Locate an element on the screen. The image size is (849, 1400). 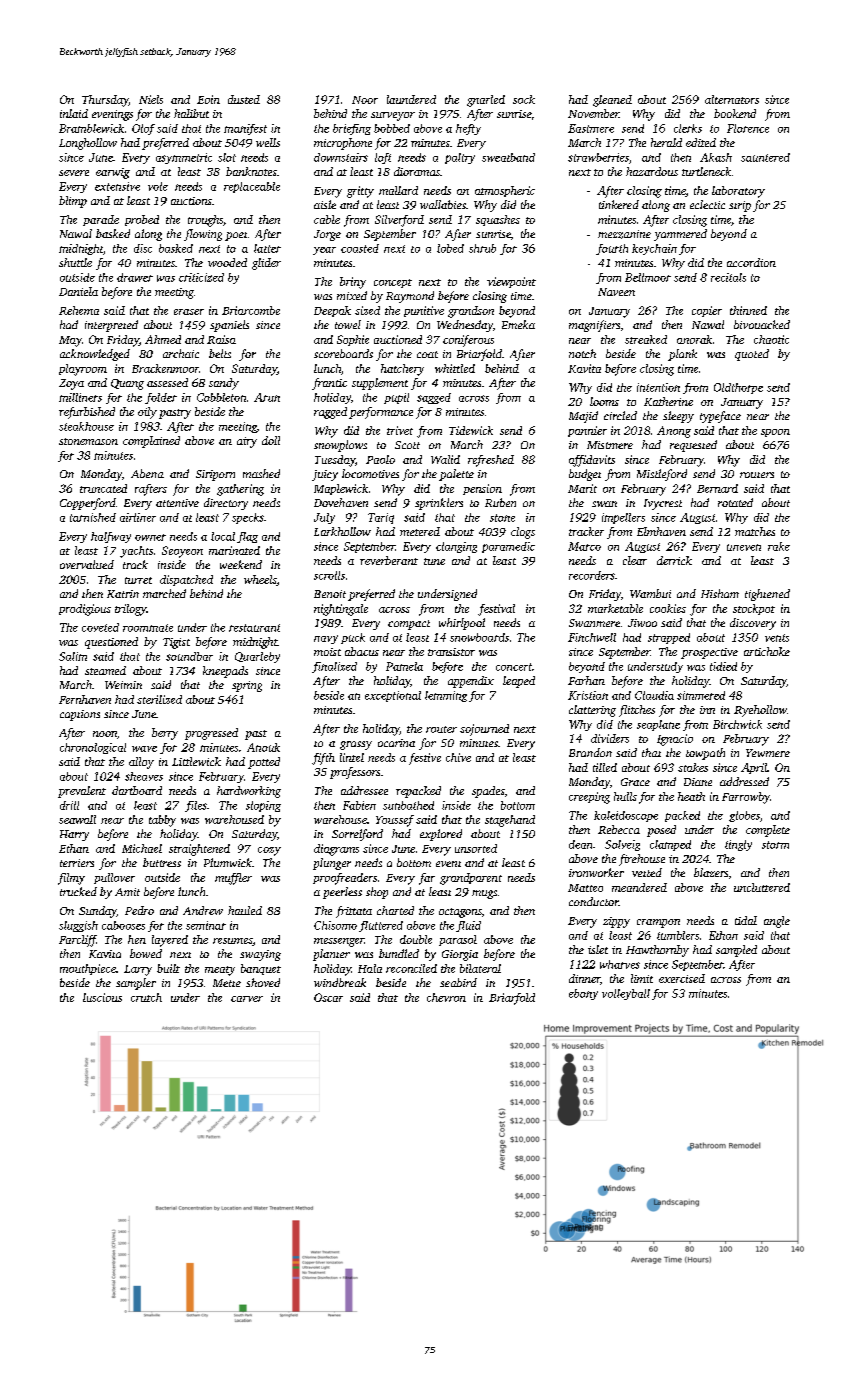
assessed is located at coordinates (167, 382).
